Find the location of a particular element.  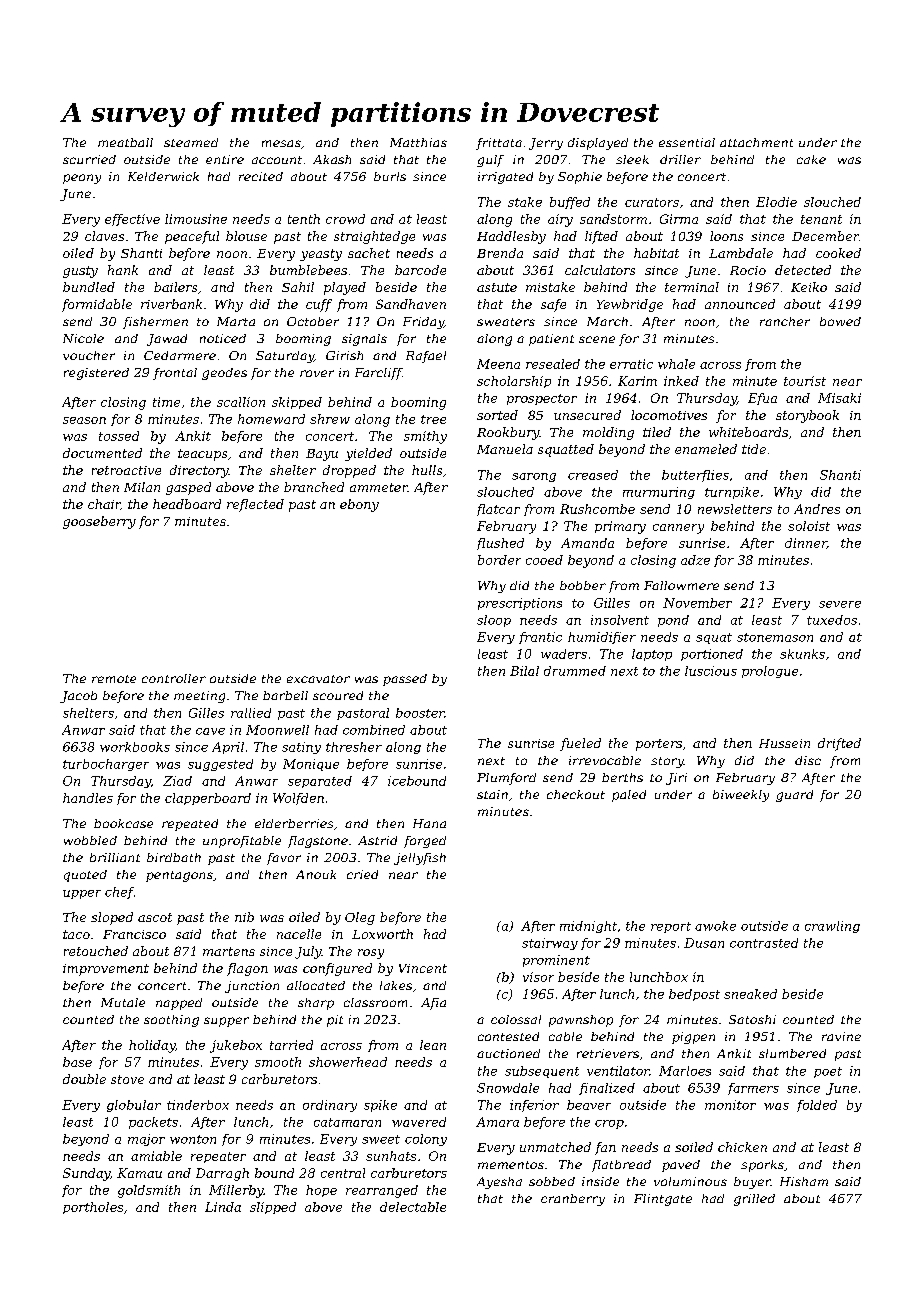

gusty is located at coordinates (80, 272).
